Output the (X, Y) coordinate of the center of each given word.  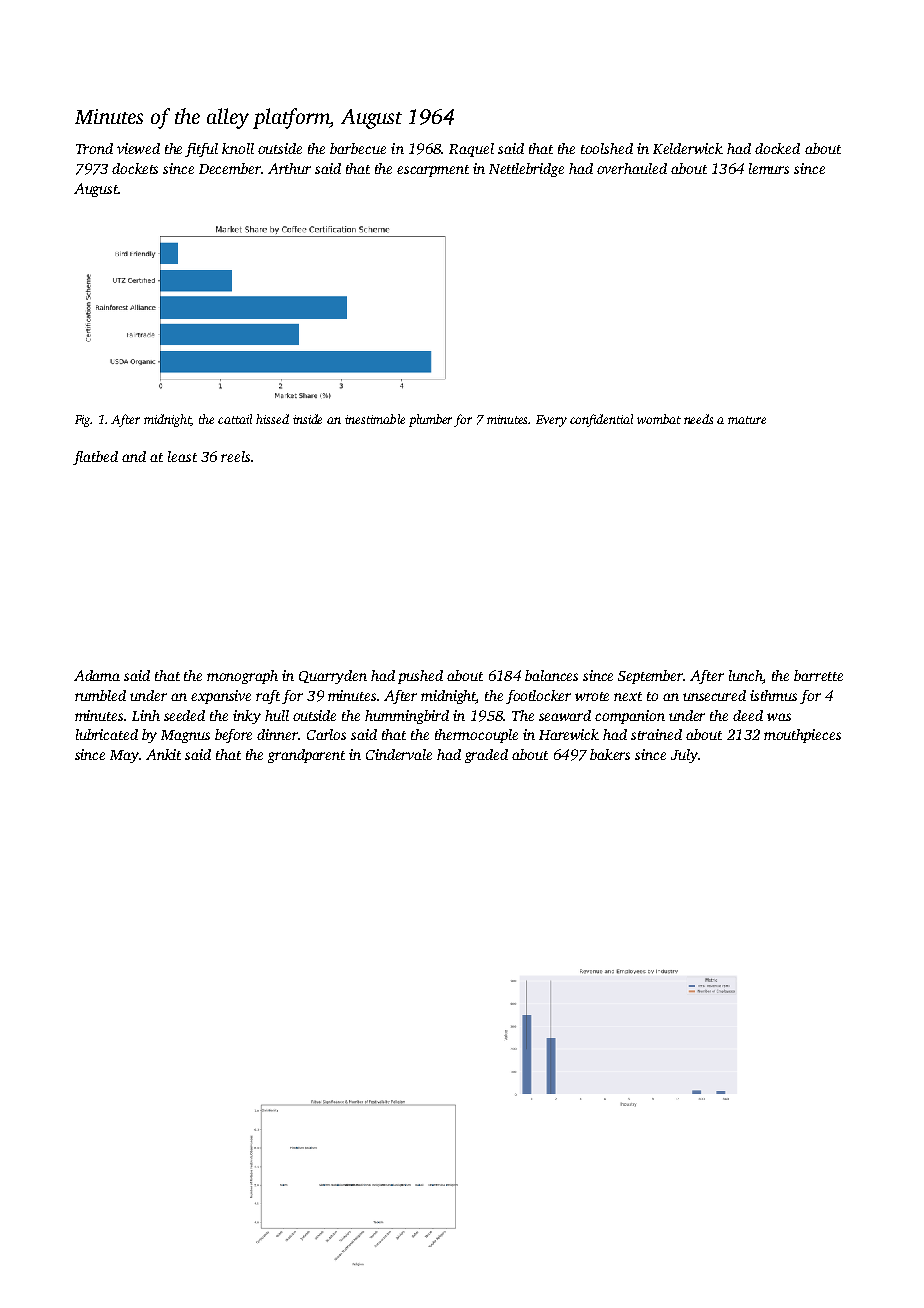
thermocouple (476, 736)
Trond (94, 148)
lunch (746, 677)
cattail (235, 419)
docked (777, 148)
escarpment (433, 171)
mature (747, 420)
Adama (97, 675)
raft (268, 697)
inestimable (375, 419)
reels (235, 456)
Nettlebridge (526, 170)
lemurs (769, 168)
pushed (420, 677)
